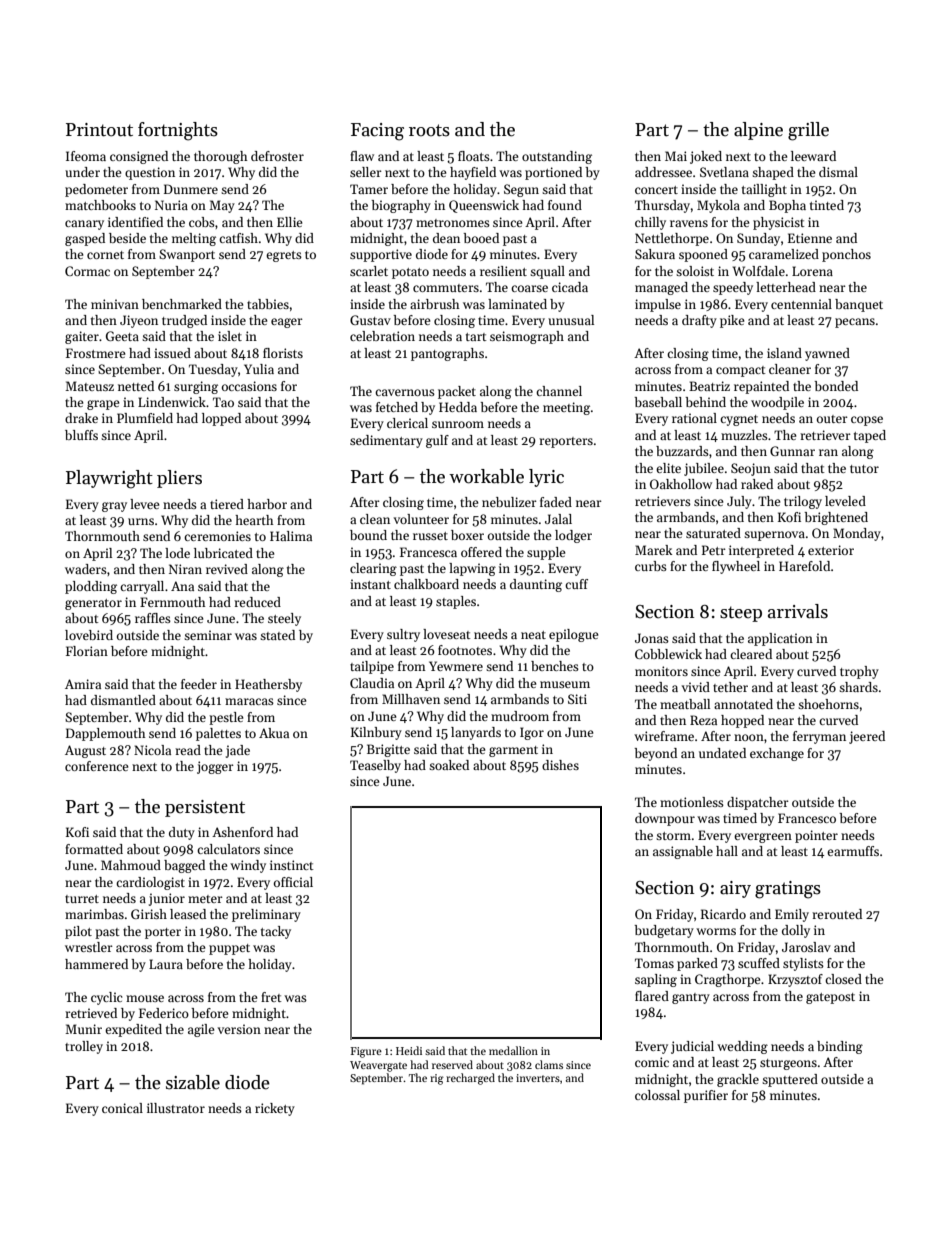  What do you see at coordinates (536, 585) in the page?
I see `daunting` at bounding box center [536, 585].
